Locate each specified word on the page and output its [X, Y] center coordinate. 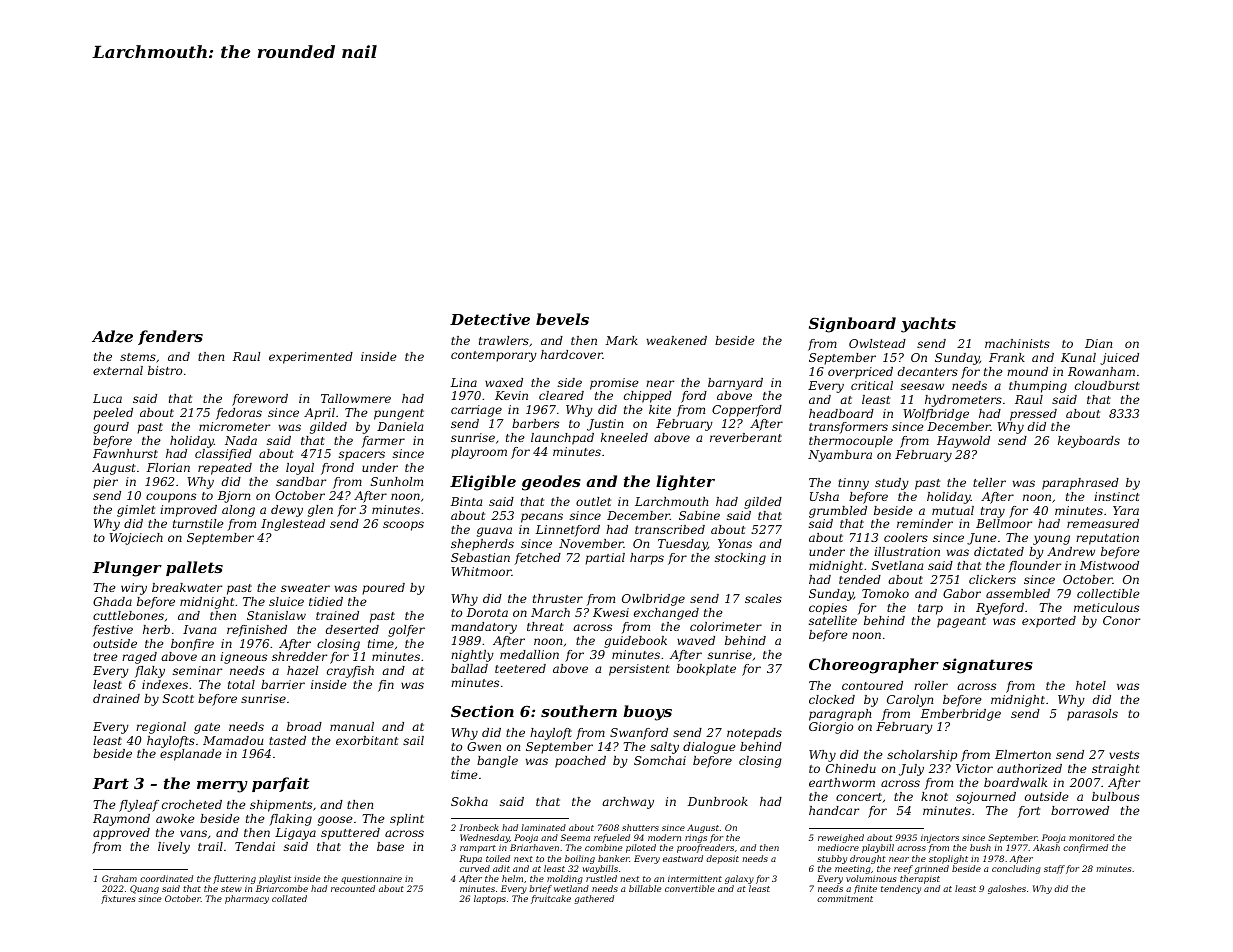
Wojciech [136, 539]
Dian [1098, 343]
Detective [490, 319]
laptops [490, 899]
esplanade [191, 755]
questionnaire [371, 880]
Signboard [852, 325]
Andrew [1071, 551]
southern [579, 711]
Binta [466, 501]
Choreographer [874, 666]
